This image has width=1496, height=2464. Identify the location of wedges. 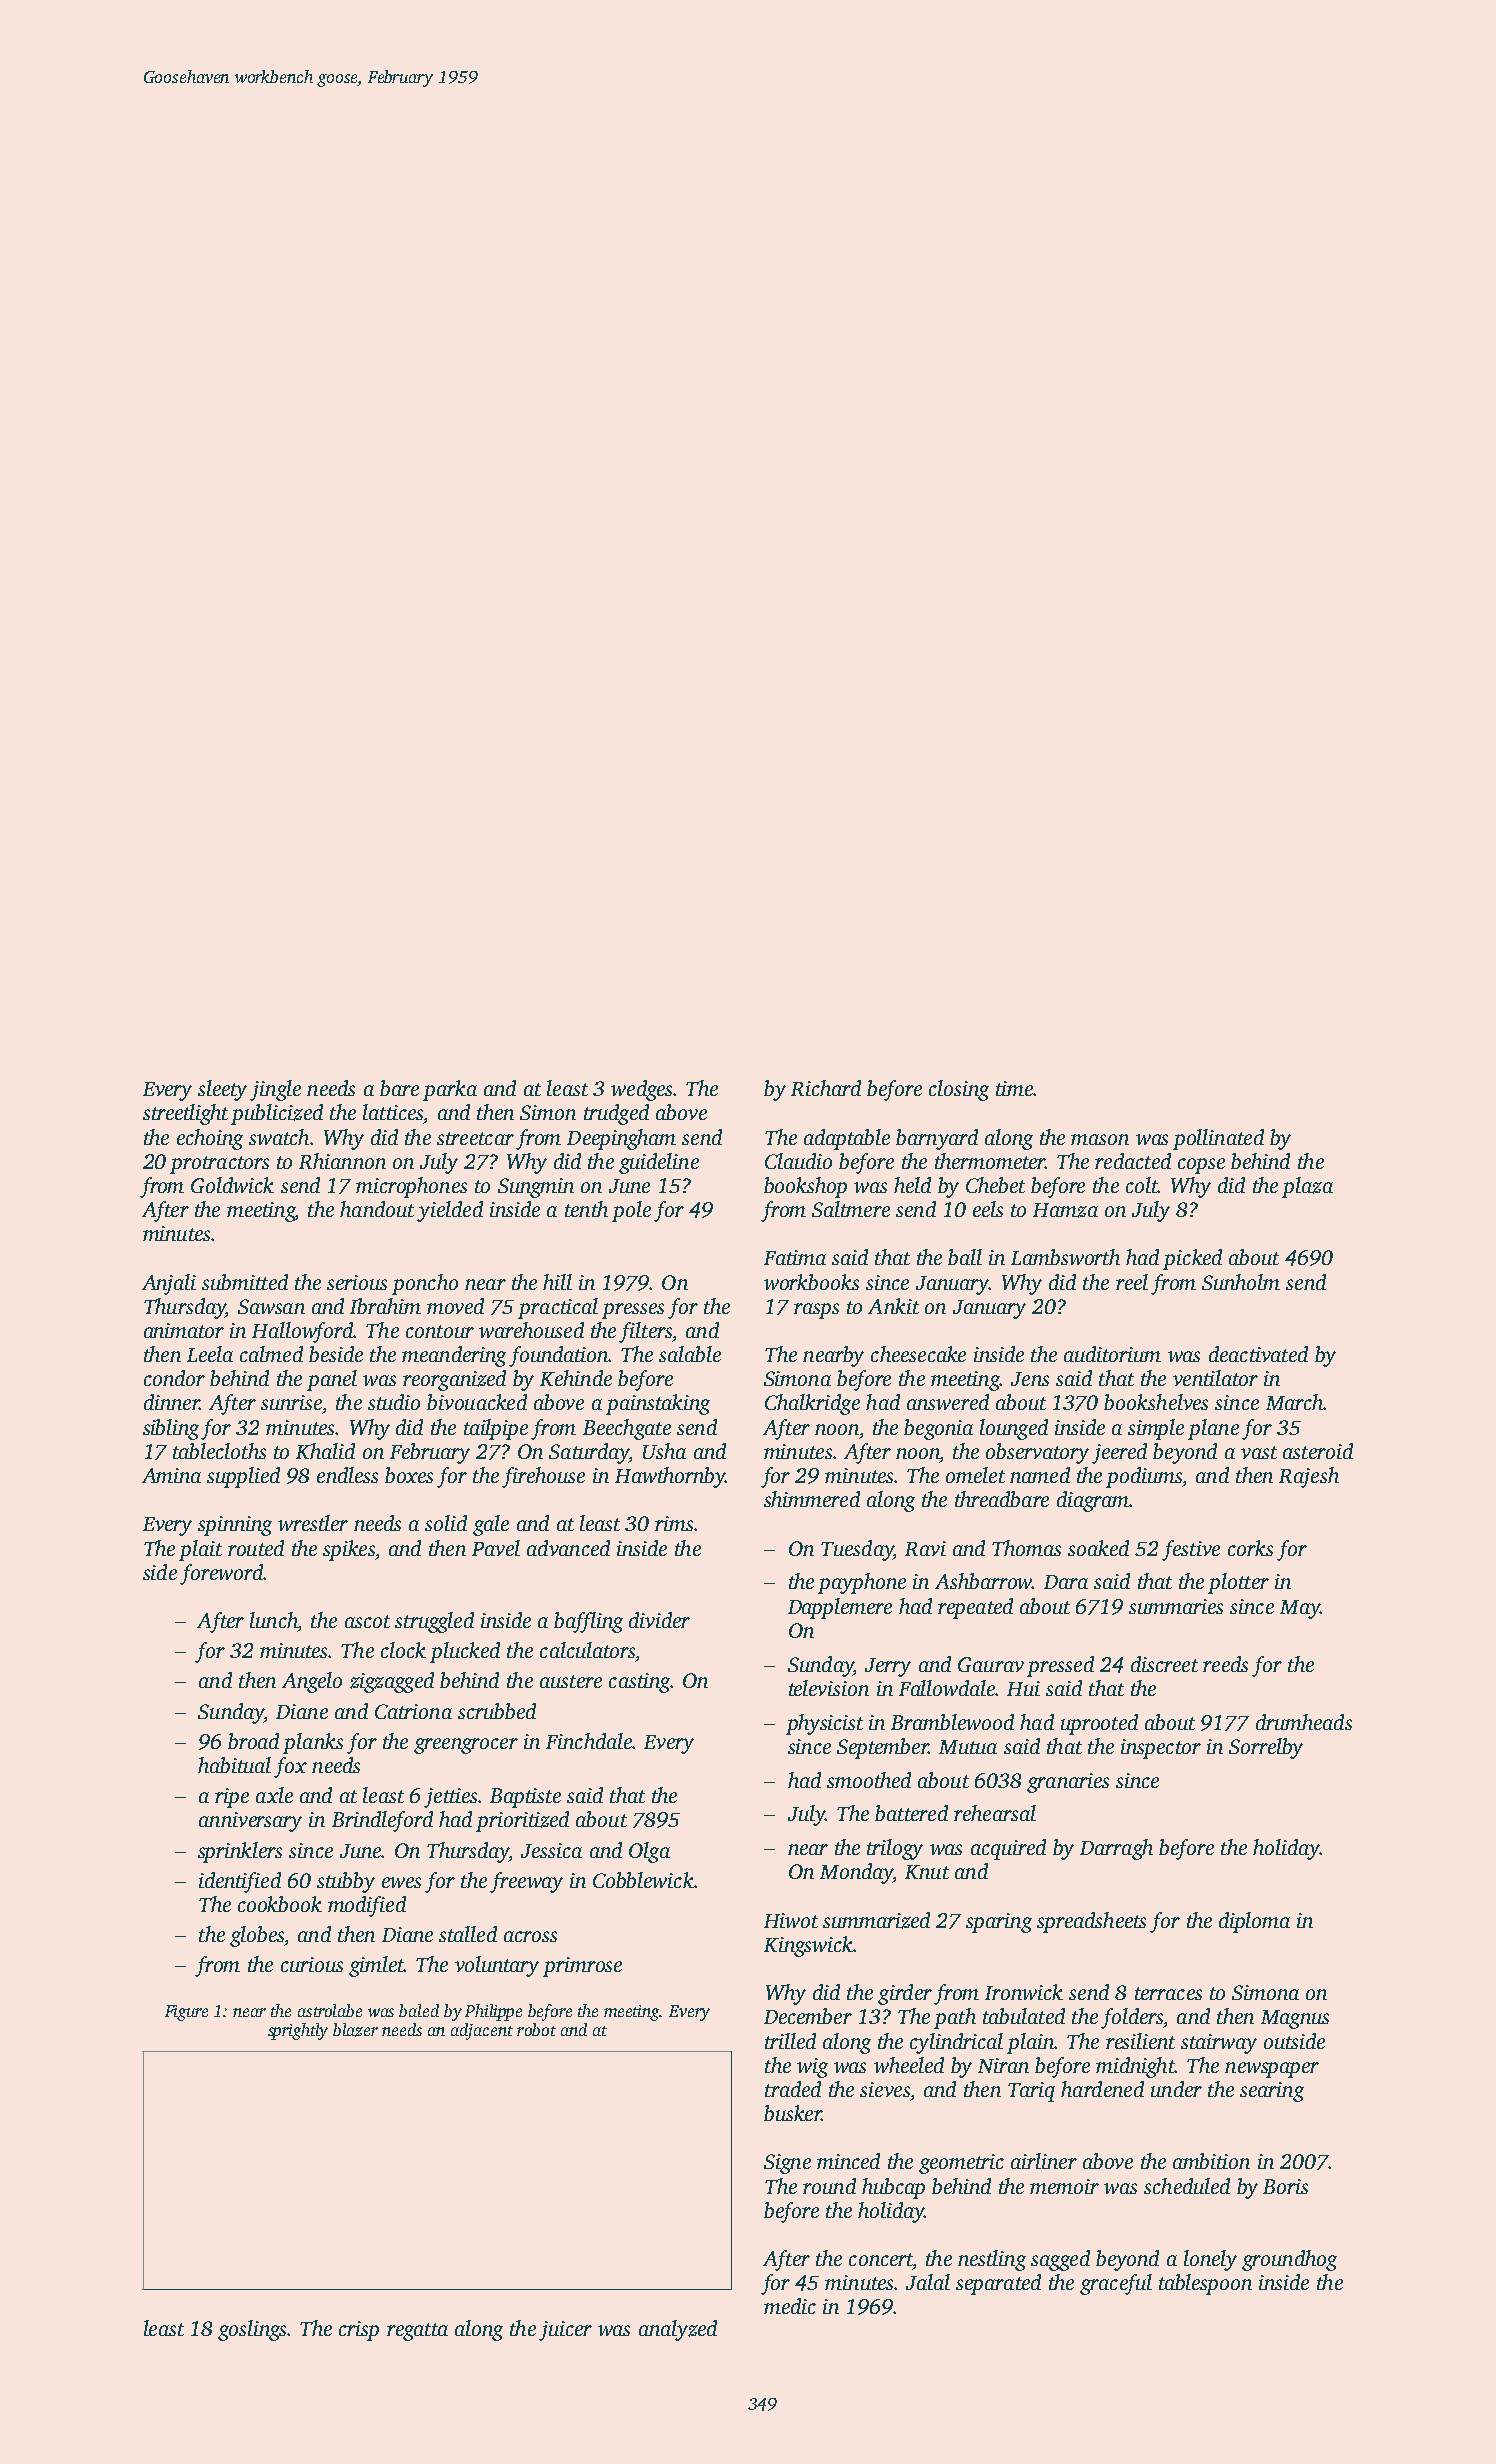
(641, 1090).
